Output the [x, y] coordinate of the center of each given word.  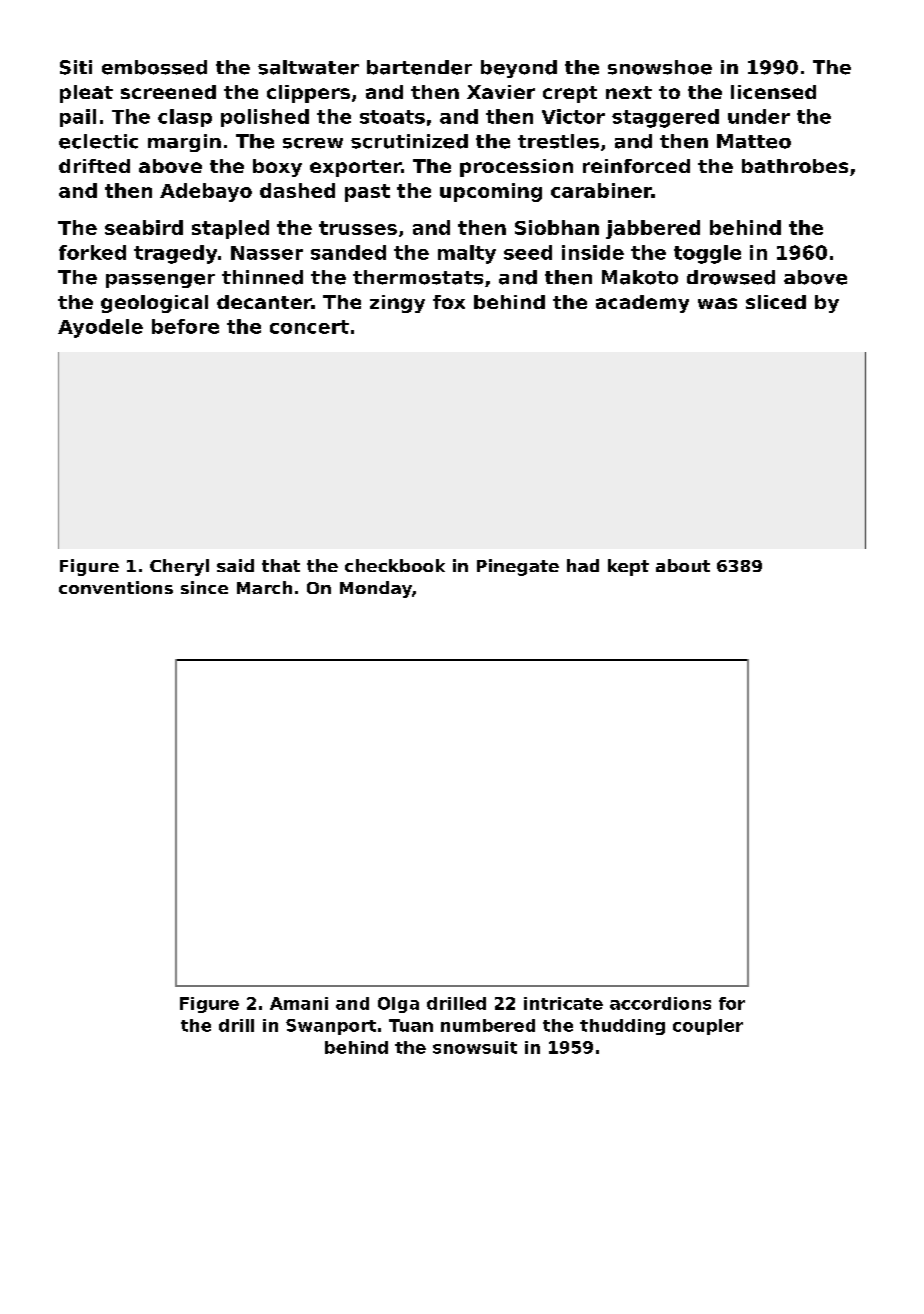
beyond [519, 69]
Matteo [754, 141]
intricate [563, 1003]
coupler [708, 1027]
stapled [230, 229]
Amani [299, 1003]
